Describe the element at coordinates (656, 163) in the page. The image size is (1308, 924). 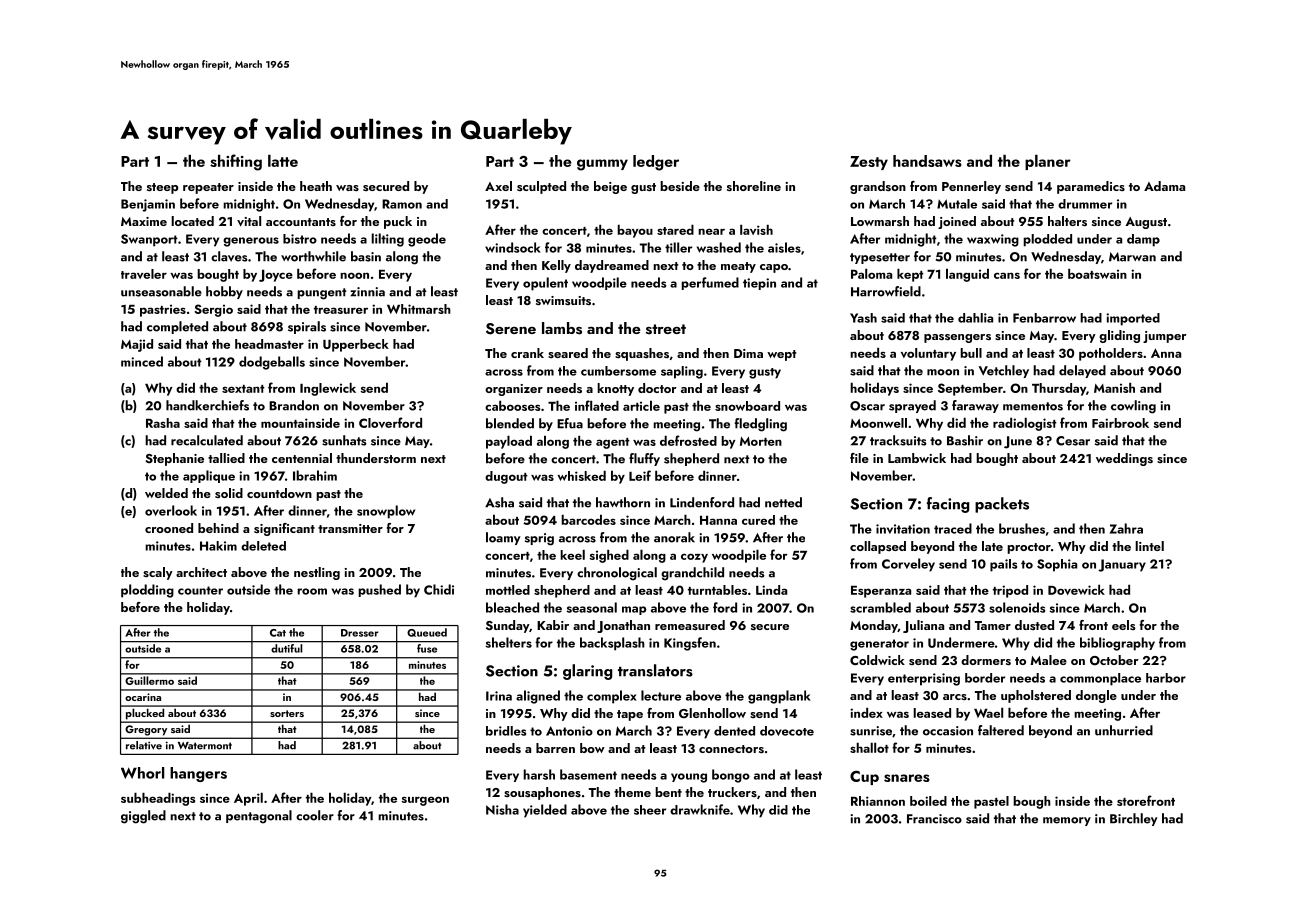
I see `ledger` at that location.
